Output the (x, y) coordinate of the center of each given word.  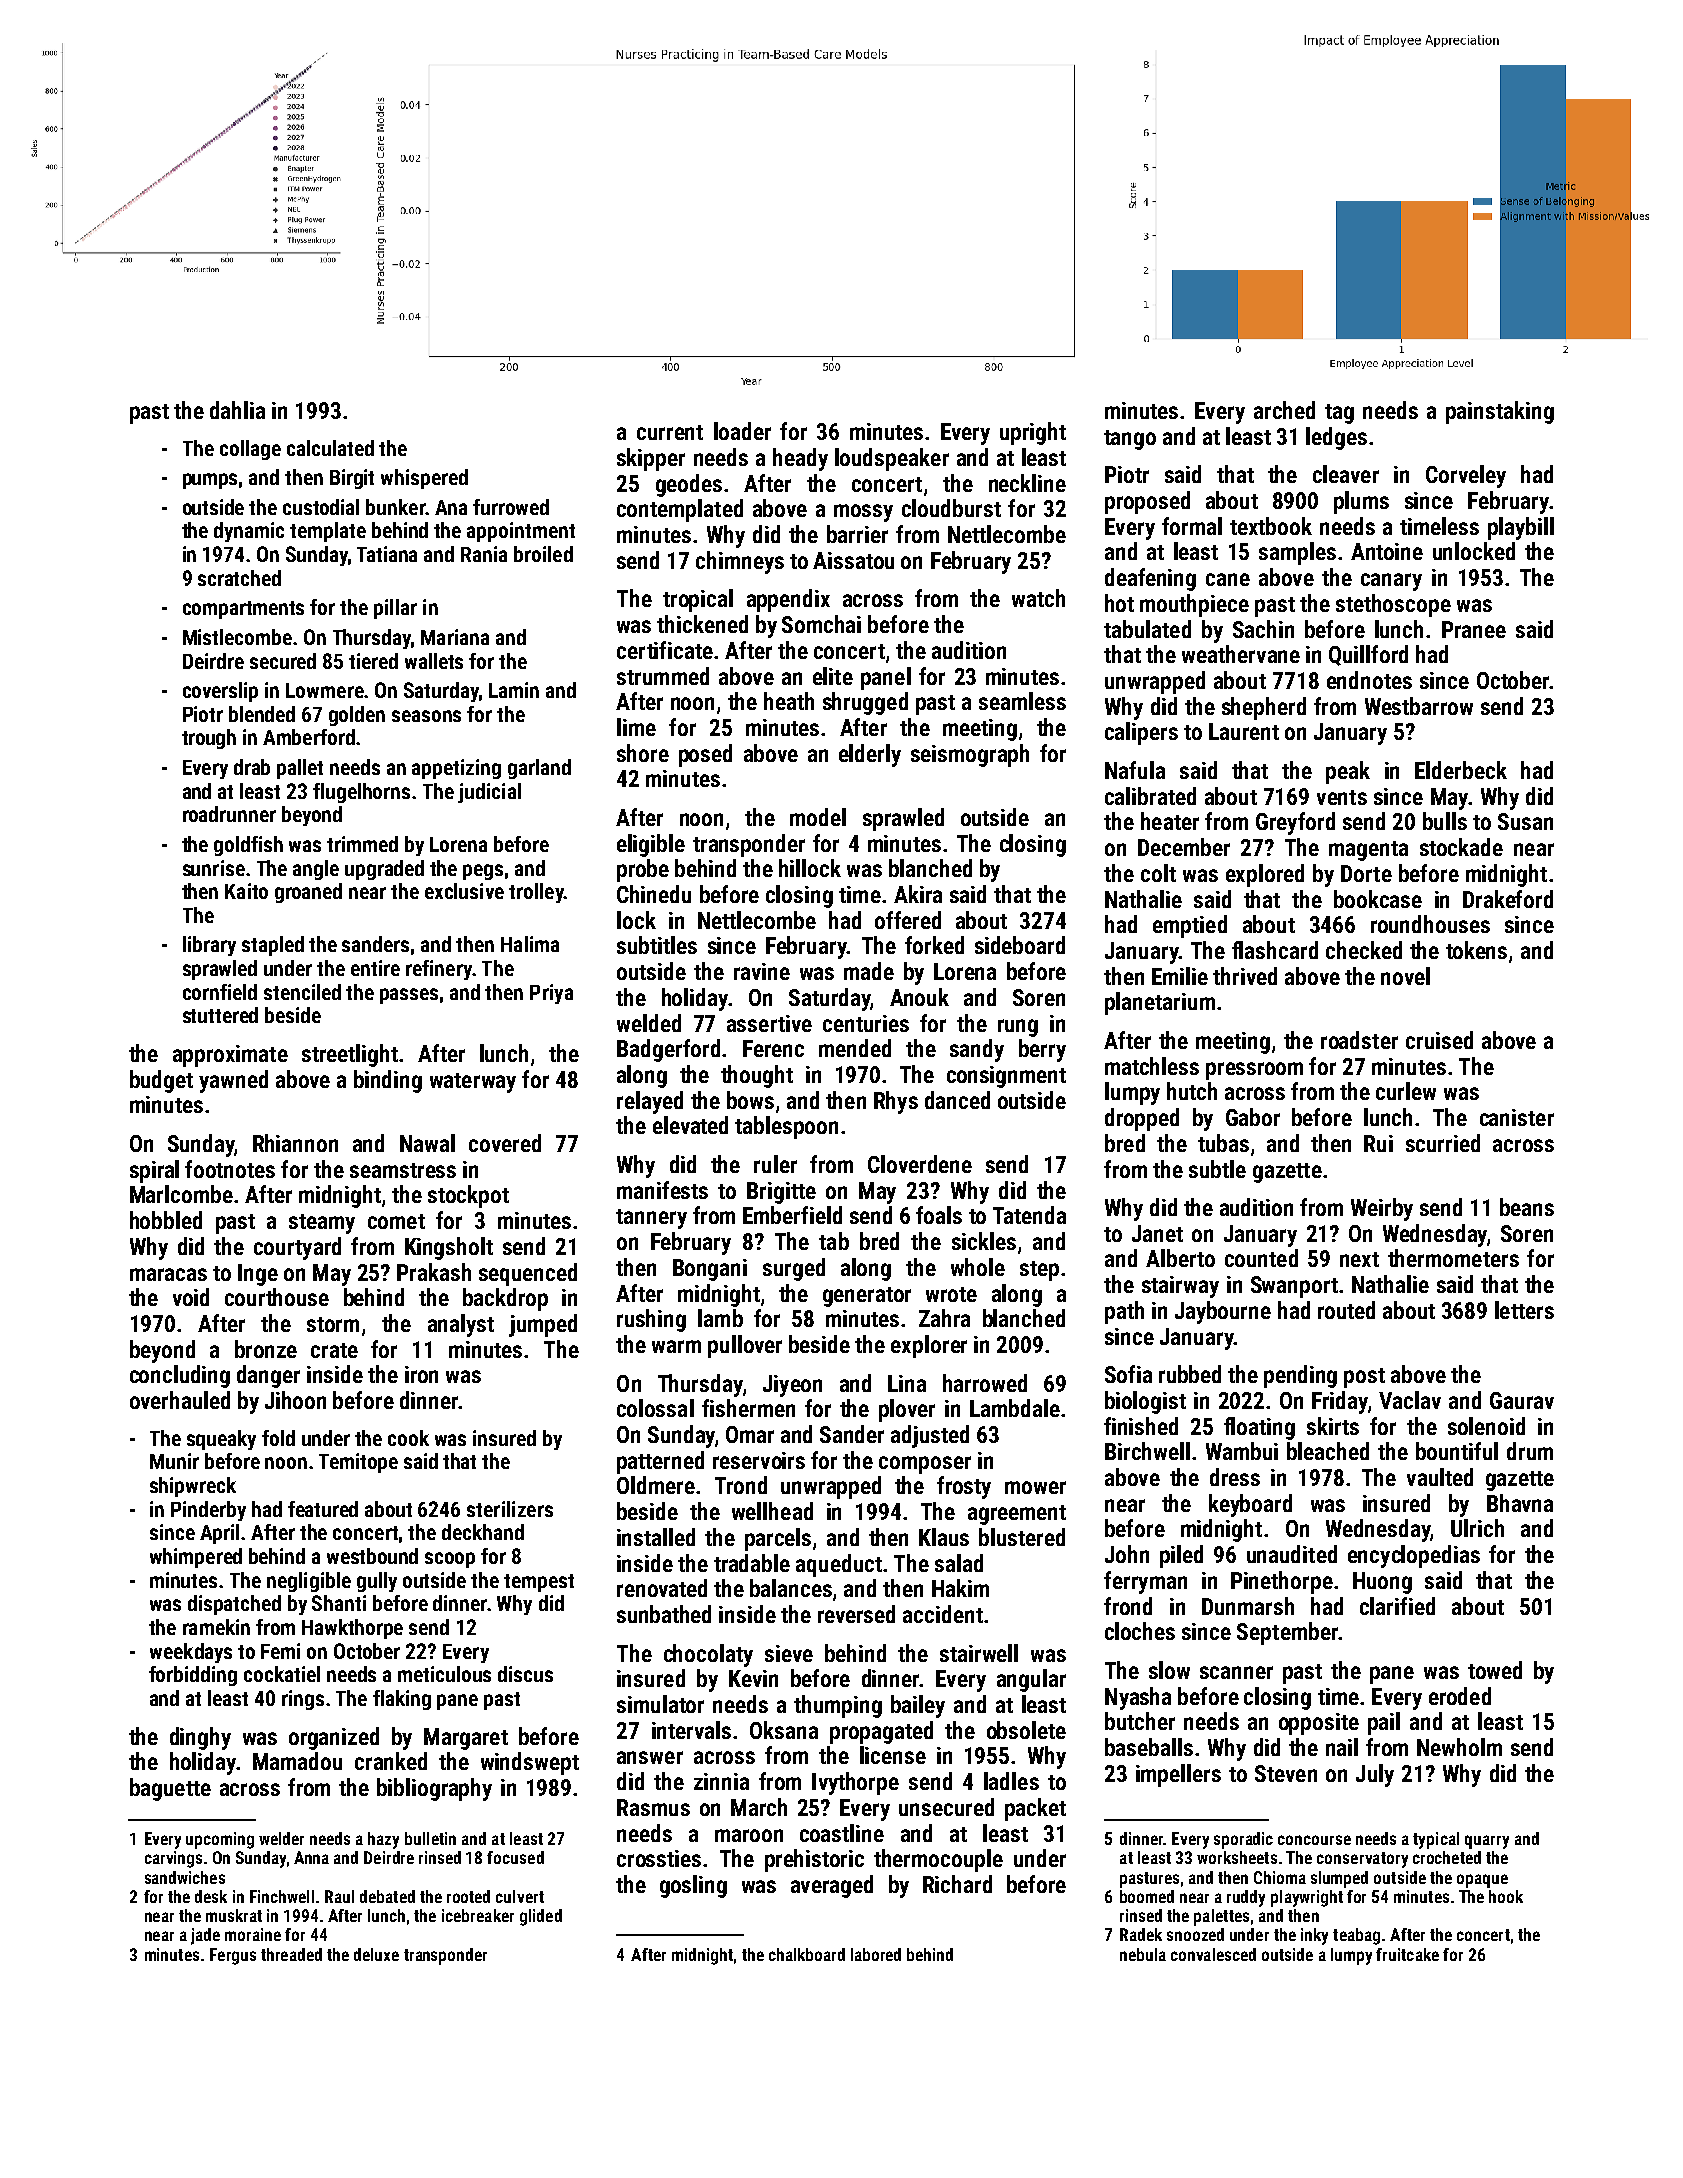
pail (1384, 1723)
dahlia (237, 410)
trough (209, 739)
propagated (881, 1732)
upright (1033, 433)
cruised (1439, 1040)
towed (1495, 1670)
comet (396, 1221)
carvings (173, 1859)
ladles (1011, 1781)
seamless (1022, 701)
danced (957, 1100)
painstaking (1500, 412)
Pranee (1474, 629)
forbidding (193, 1676)
